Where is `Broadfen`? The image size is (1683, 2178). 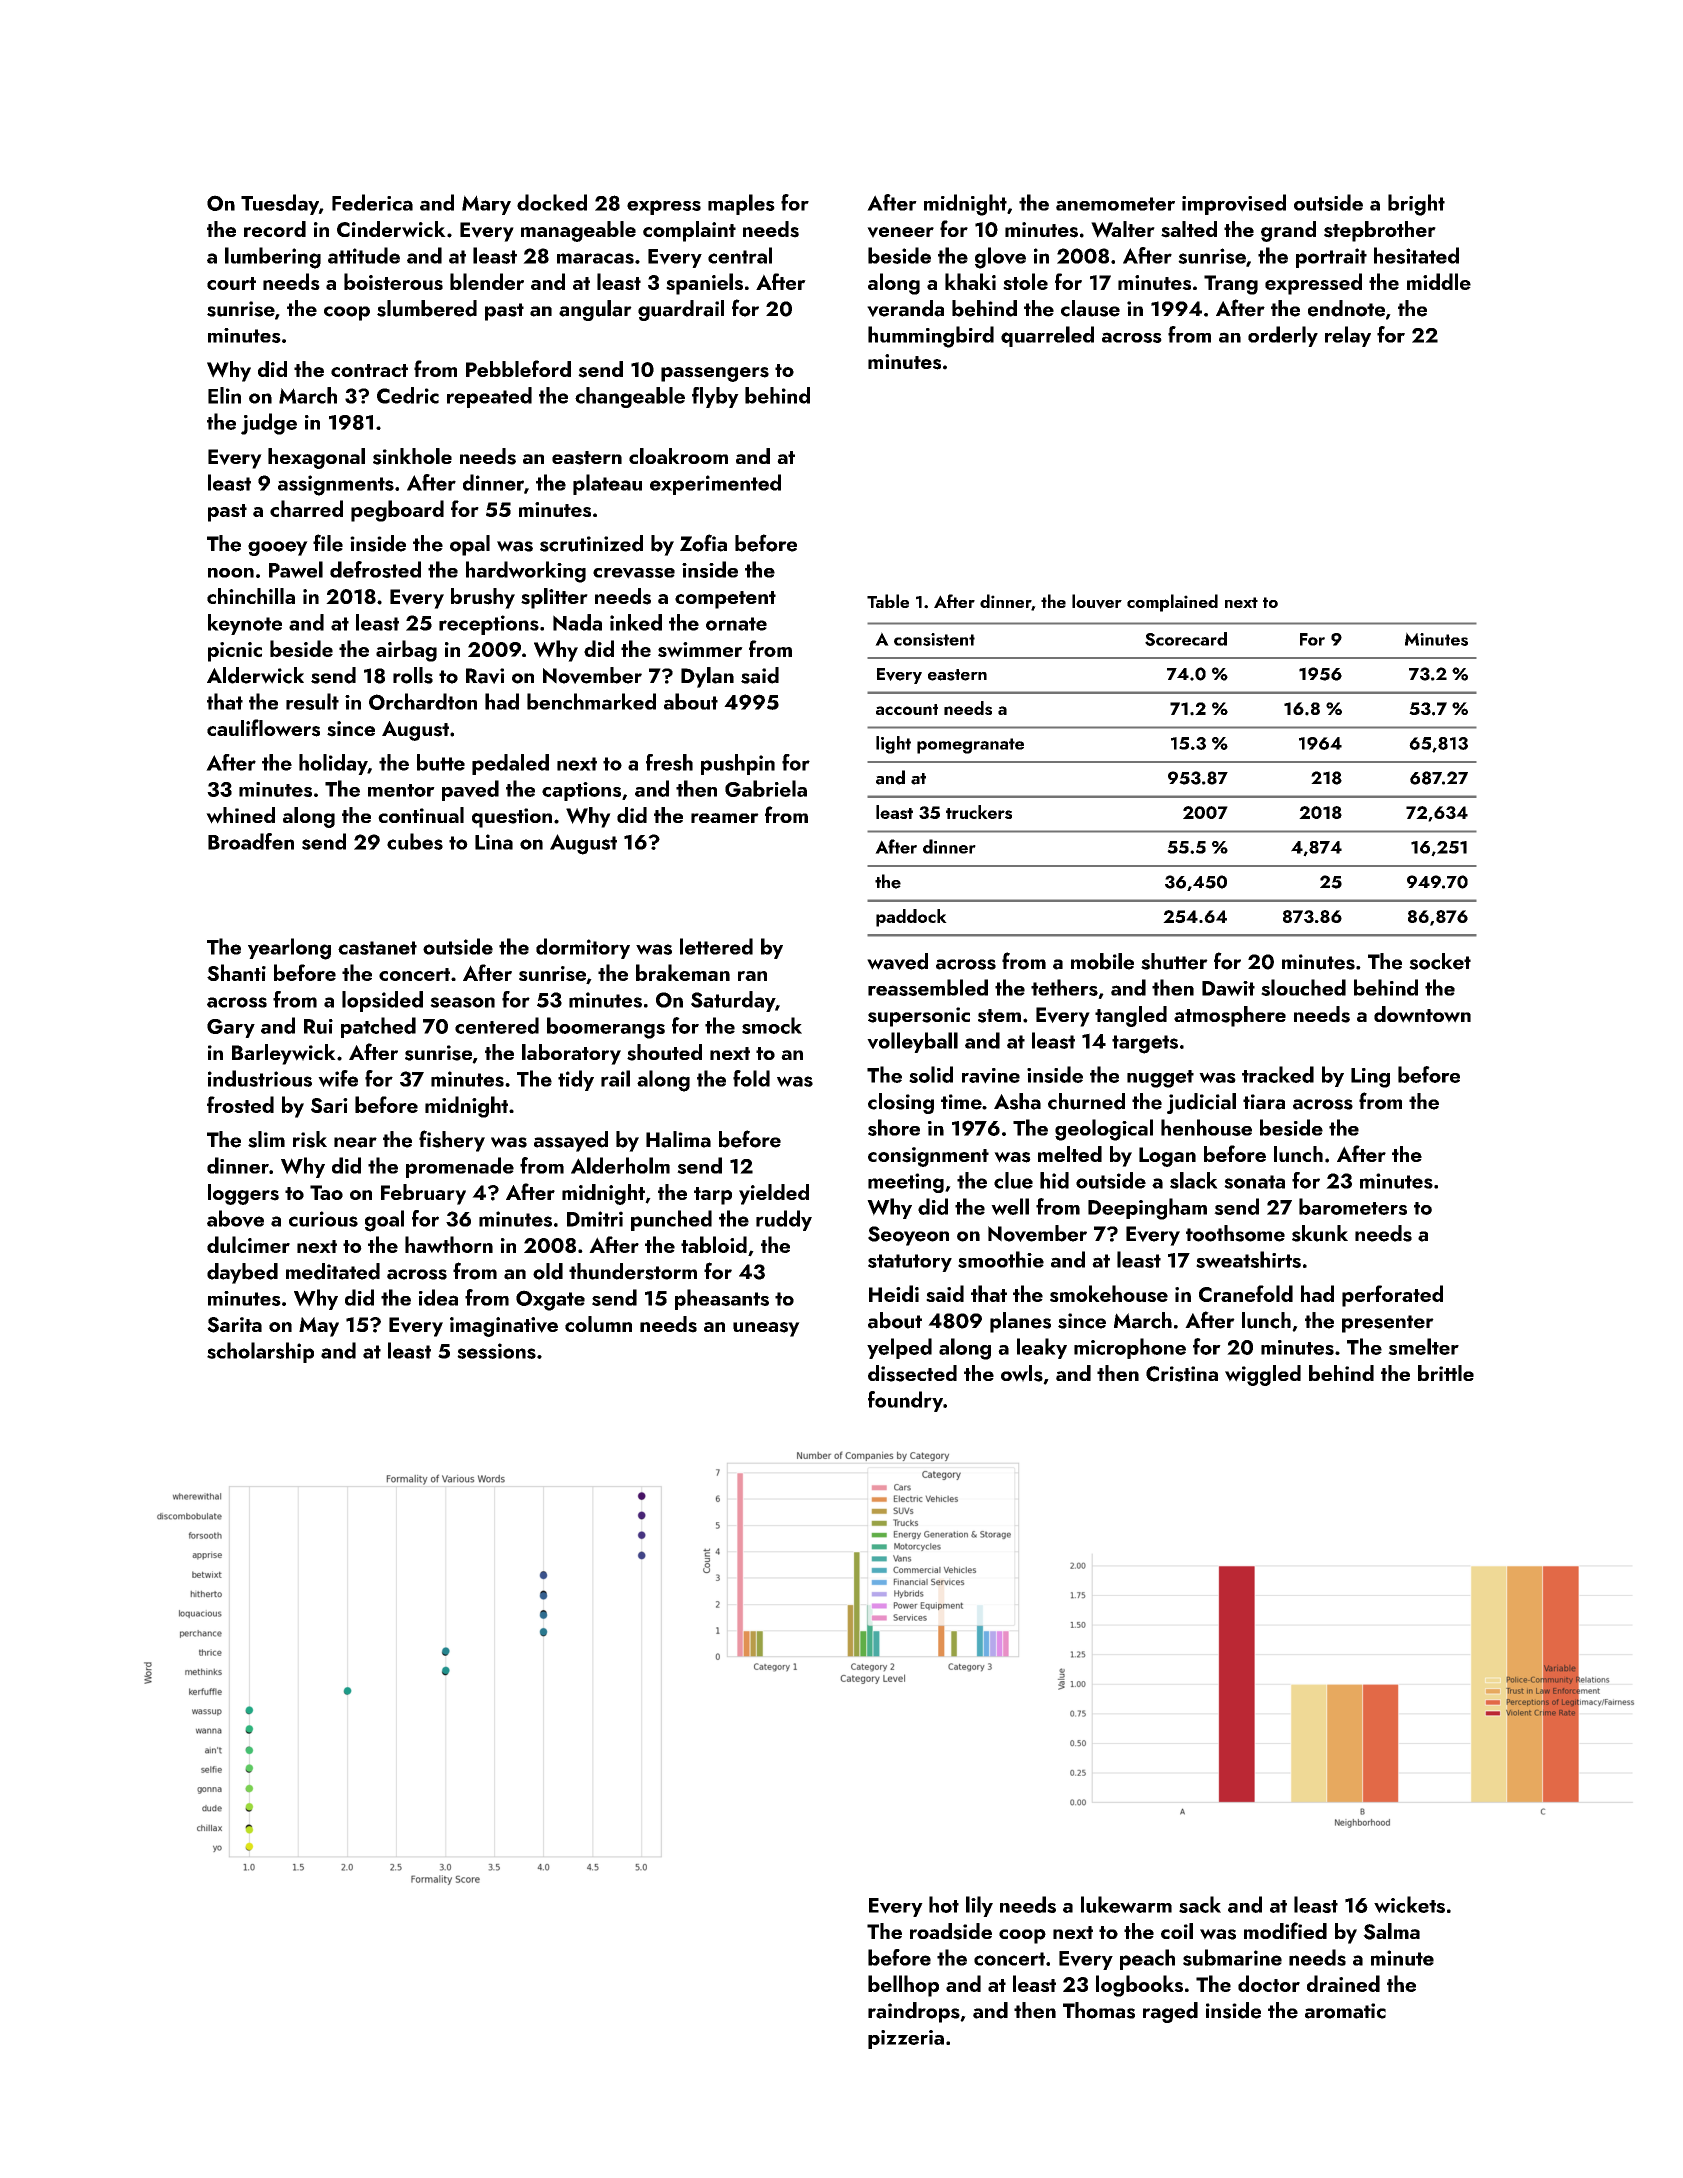 Broadfen is located at coordinates (251, 841).
